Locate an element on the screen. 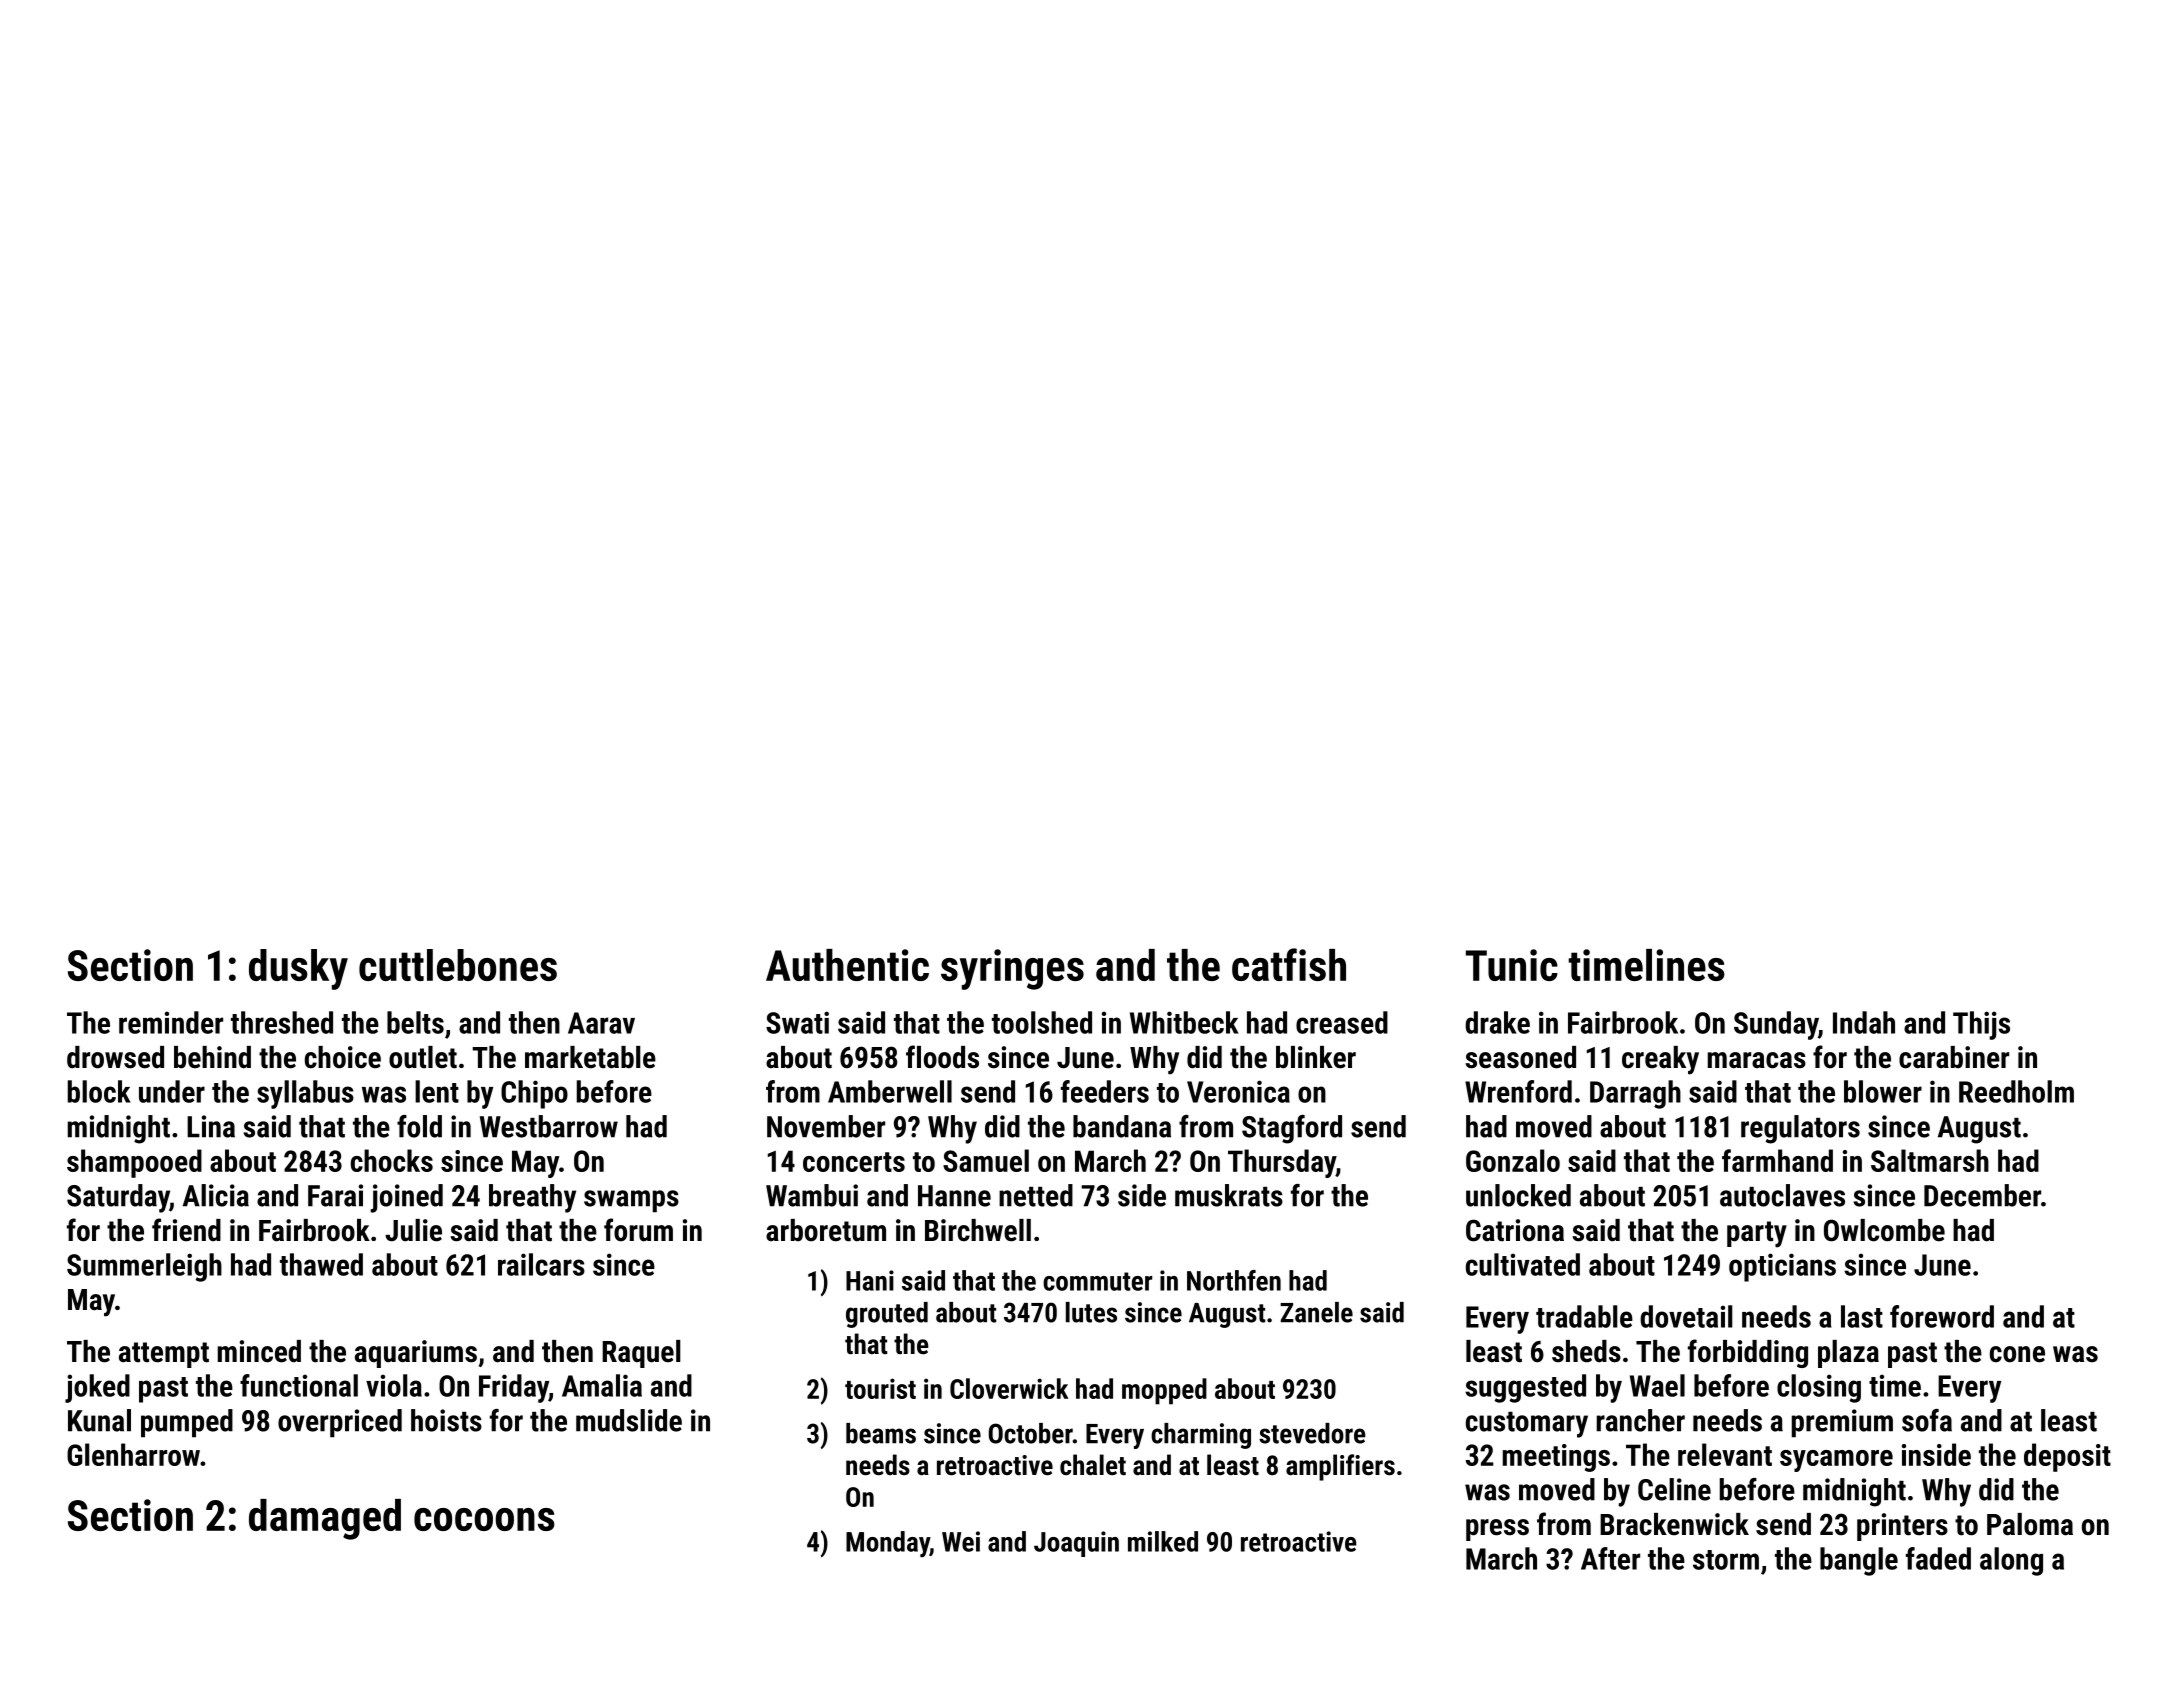  breathy is located at coordinates (532, 1198).
